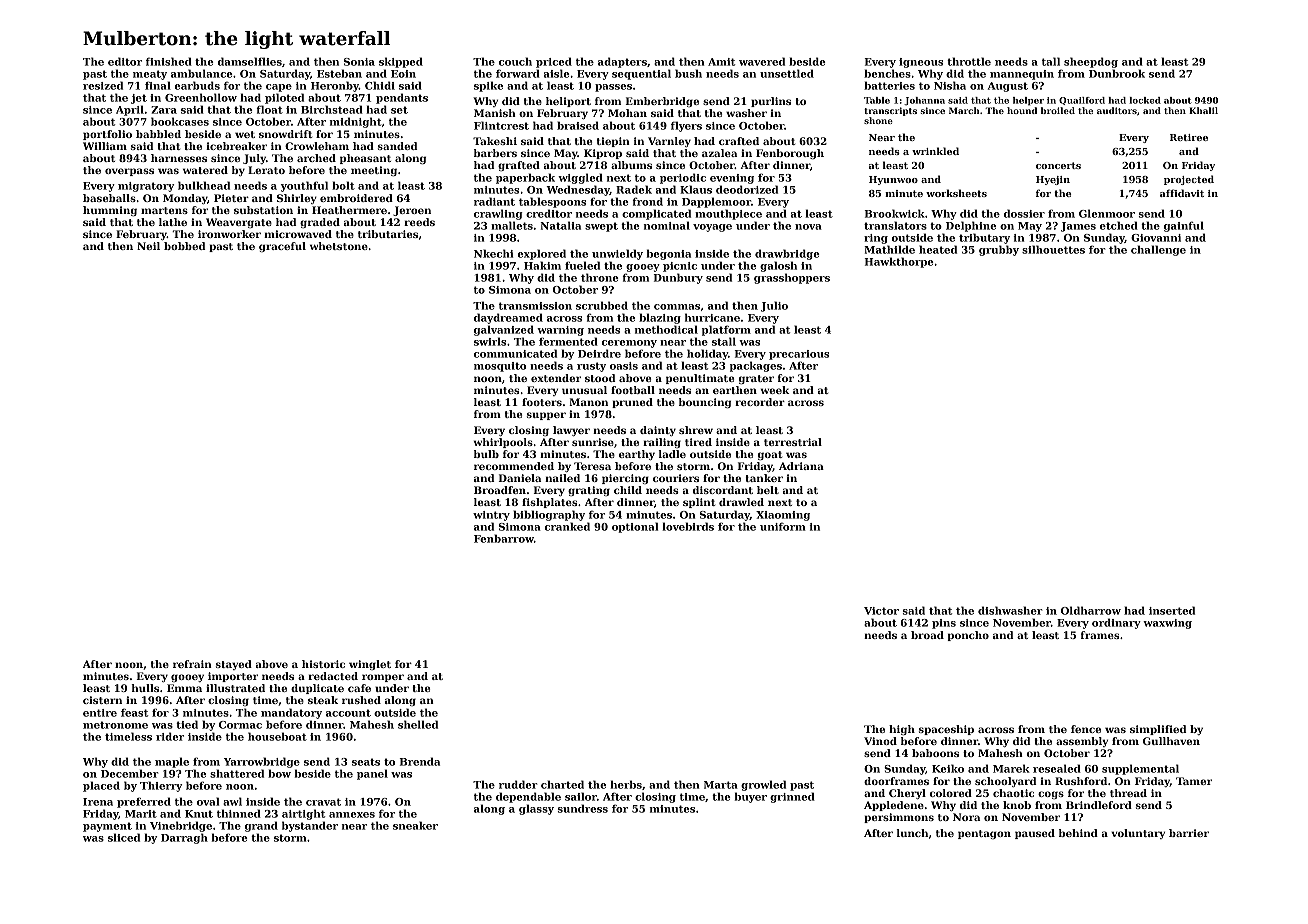 This page has width=1308, height=924. I want to click on sliced, so click(124, 837).
